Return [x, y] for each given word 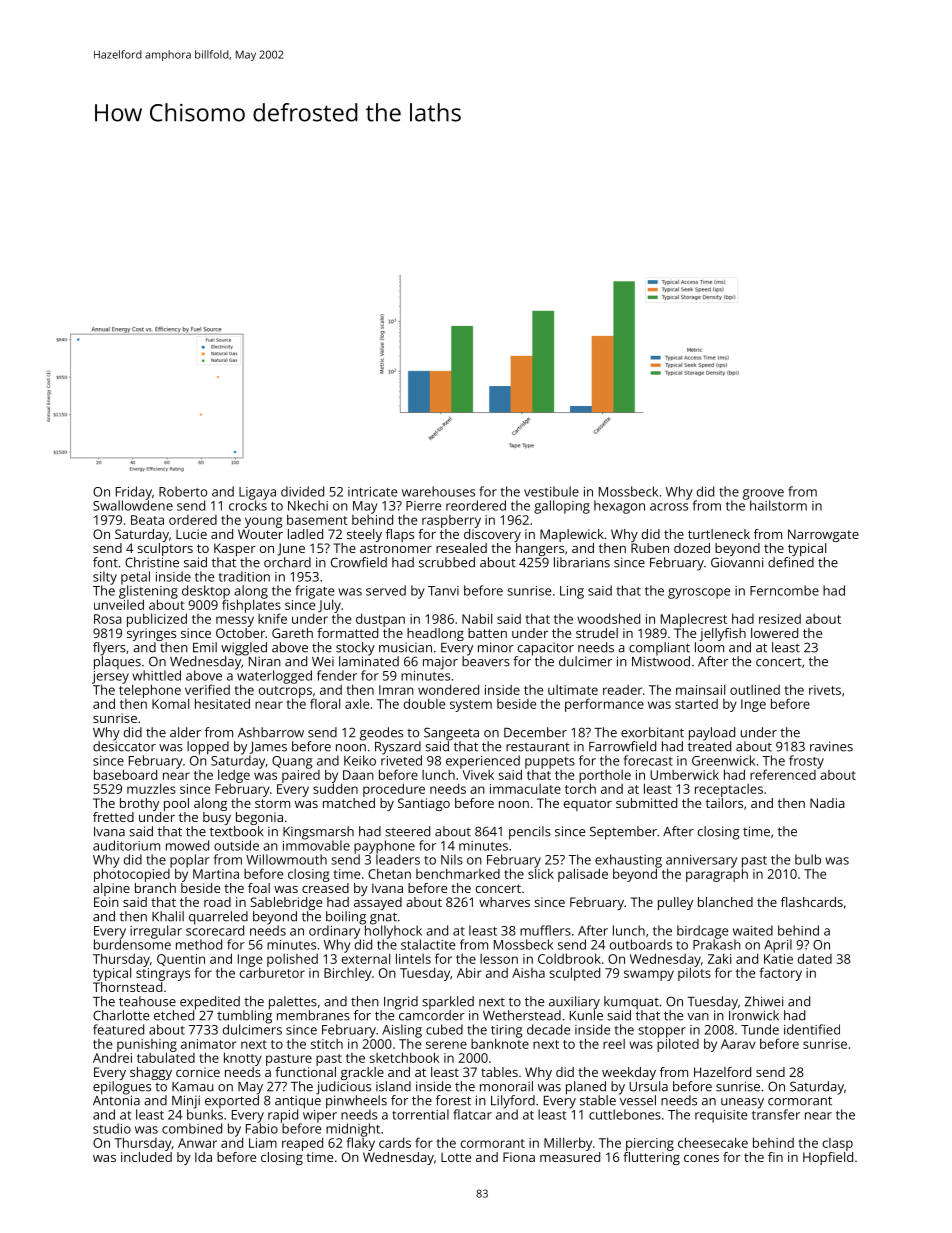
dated [815, 958]
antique [298, 1102]
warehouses [438, 491]
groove [763, 494]
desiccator [124, 746]
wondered [448, 689]
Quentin [181, 960]
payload [712, 734]
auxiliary [574, 1003]
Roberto [183, 491]
